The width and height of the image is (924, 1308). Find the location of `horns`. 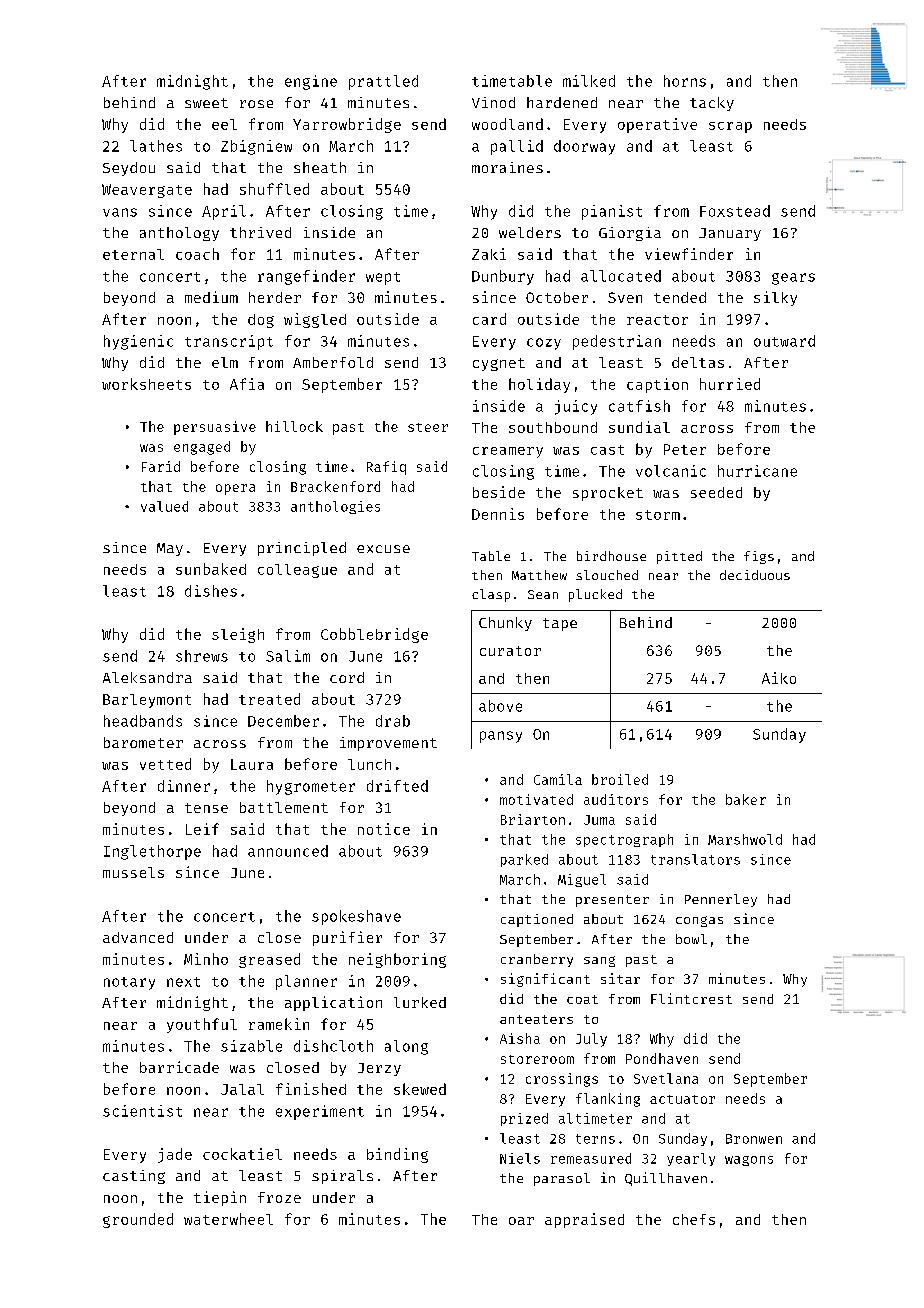

horns is located at coordinates (685, 81).
